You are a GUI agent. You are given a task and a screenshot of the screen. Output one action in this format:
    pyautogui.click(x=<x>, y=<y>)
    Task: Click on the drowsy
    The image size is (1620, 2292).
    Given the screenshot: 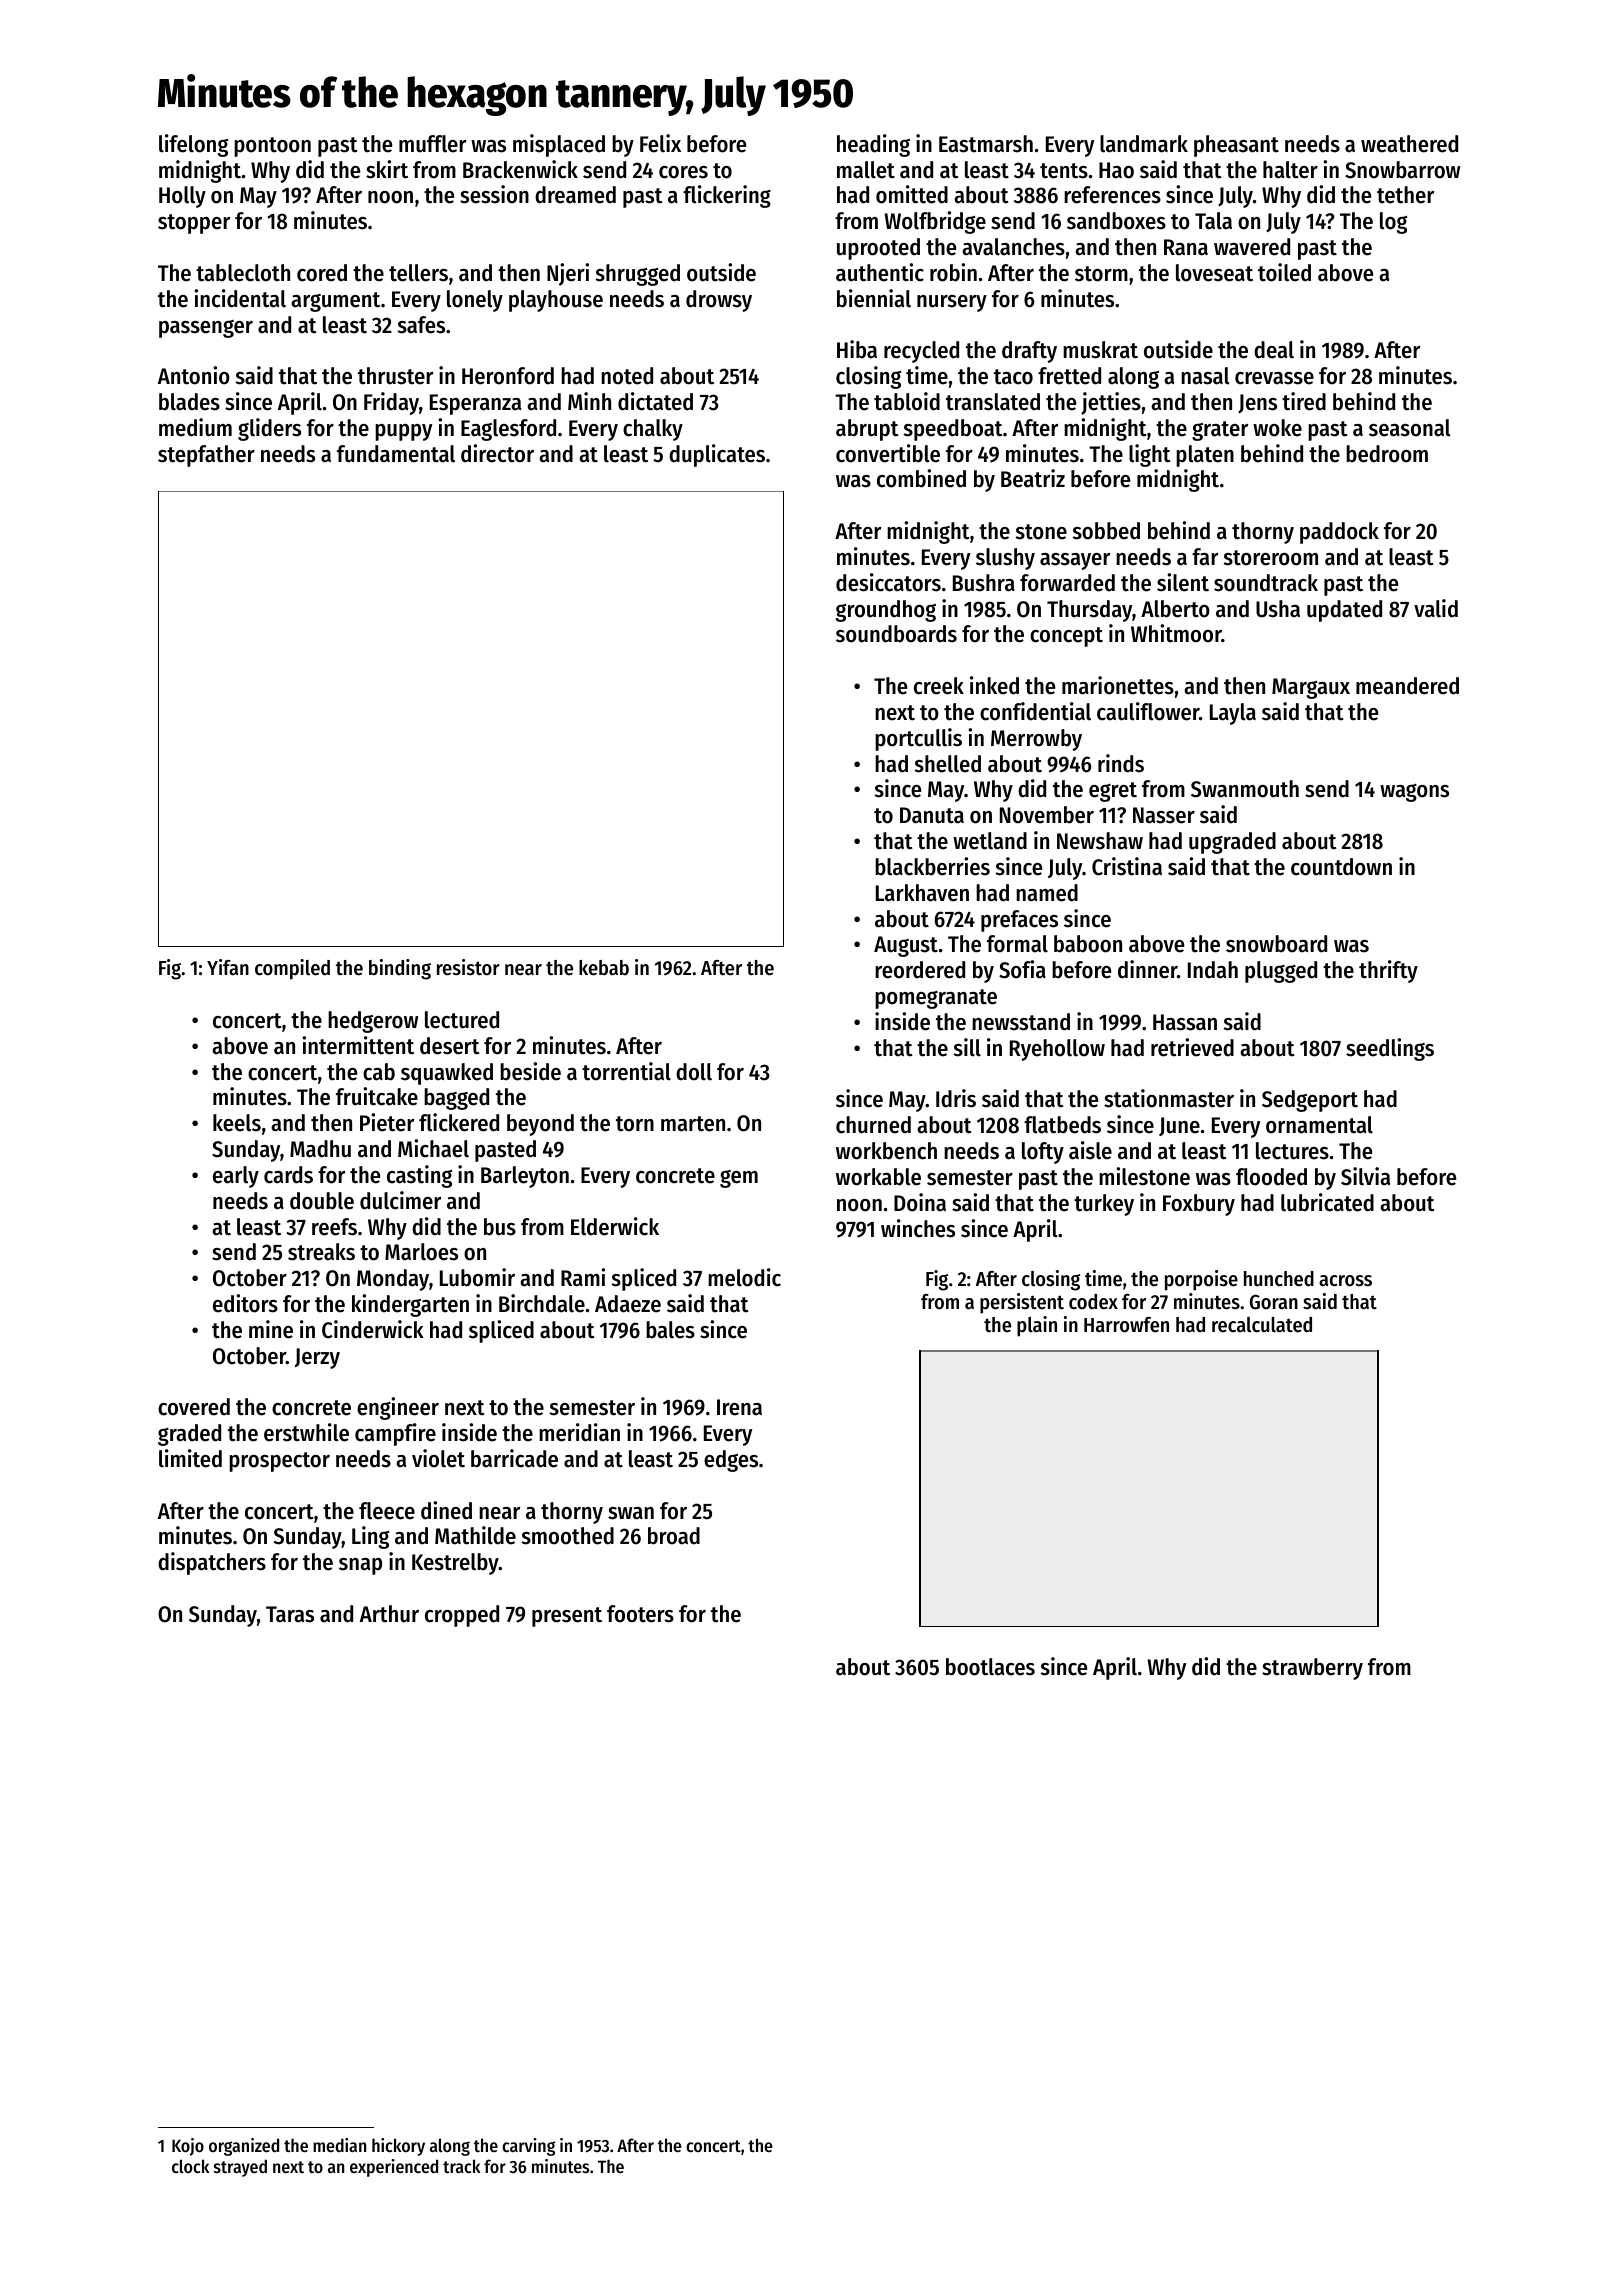 What is the action you would take?
    pyautogui.click(x=719, y=301)
